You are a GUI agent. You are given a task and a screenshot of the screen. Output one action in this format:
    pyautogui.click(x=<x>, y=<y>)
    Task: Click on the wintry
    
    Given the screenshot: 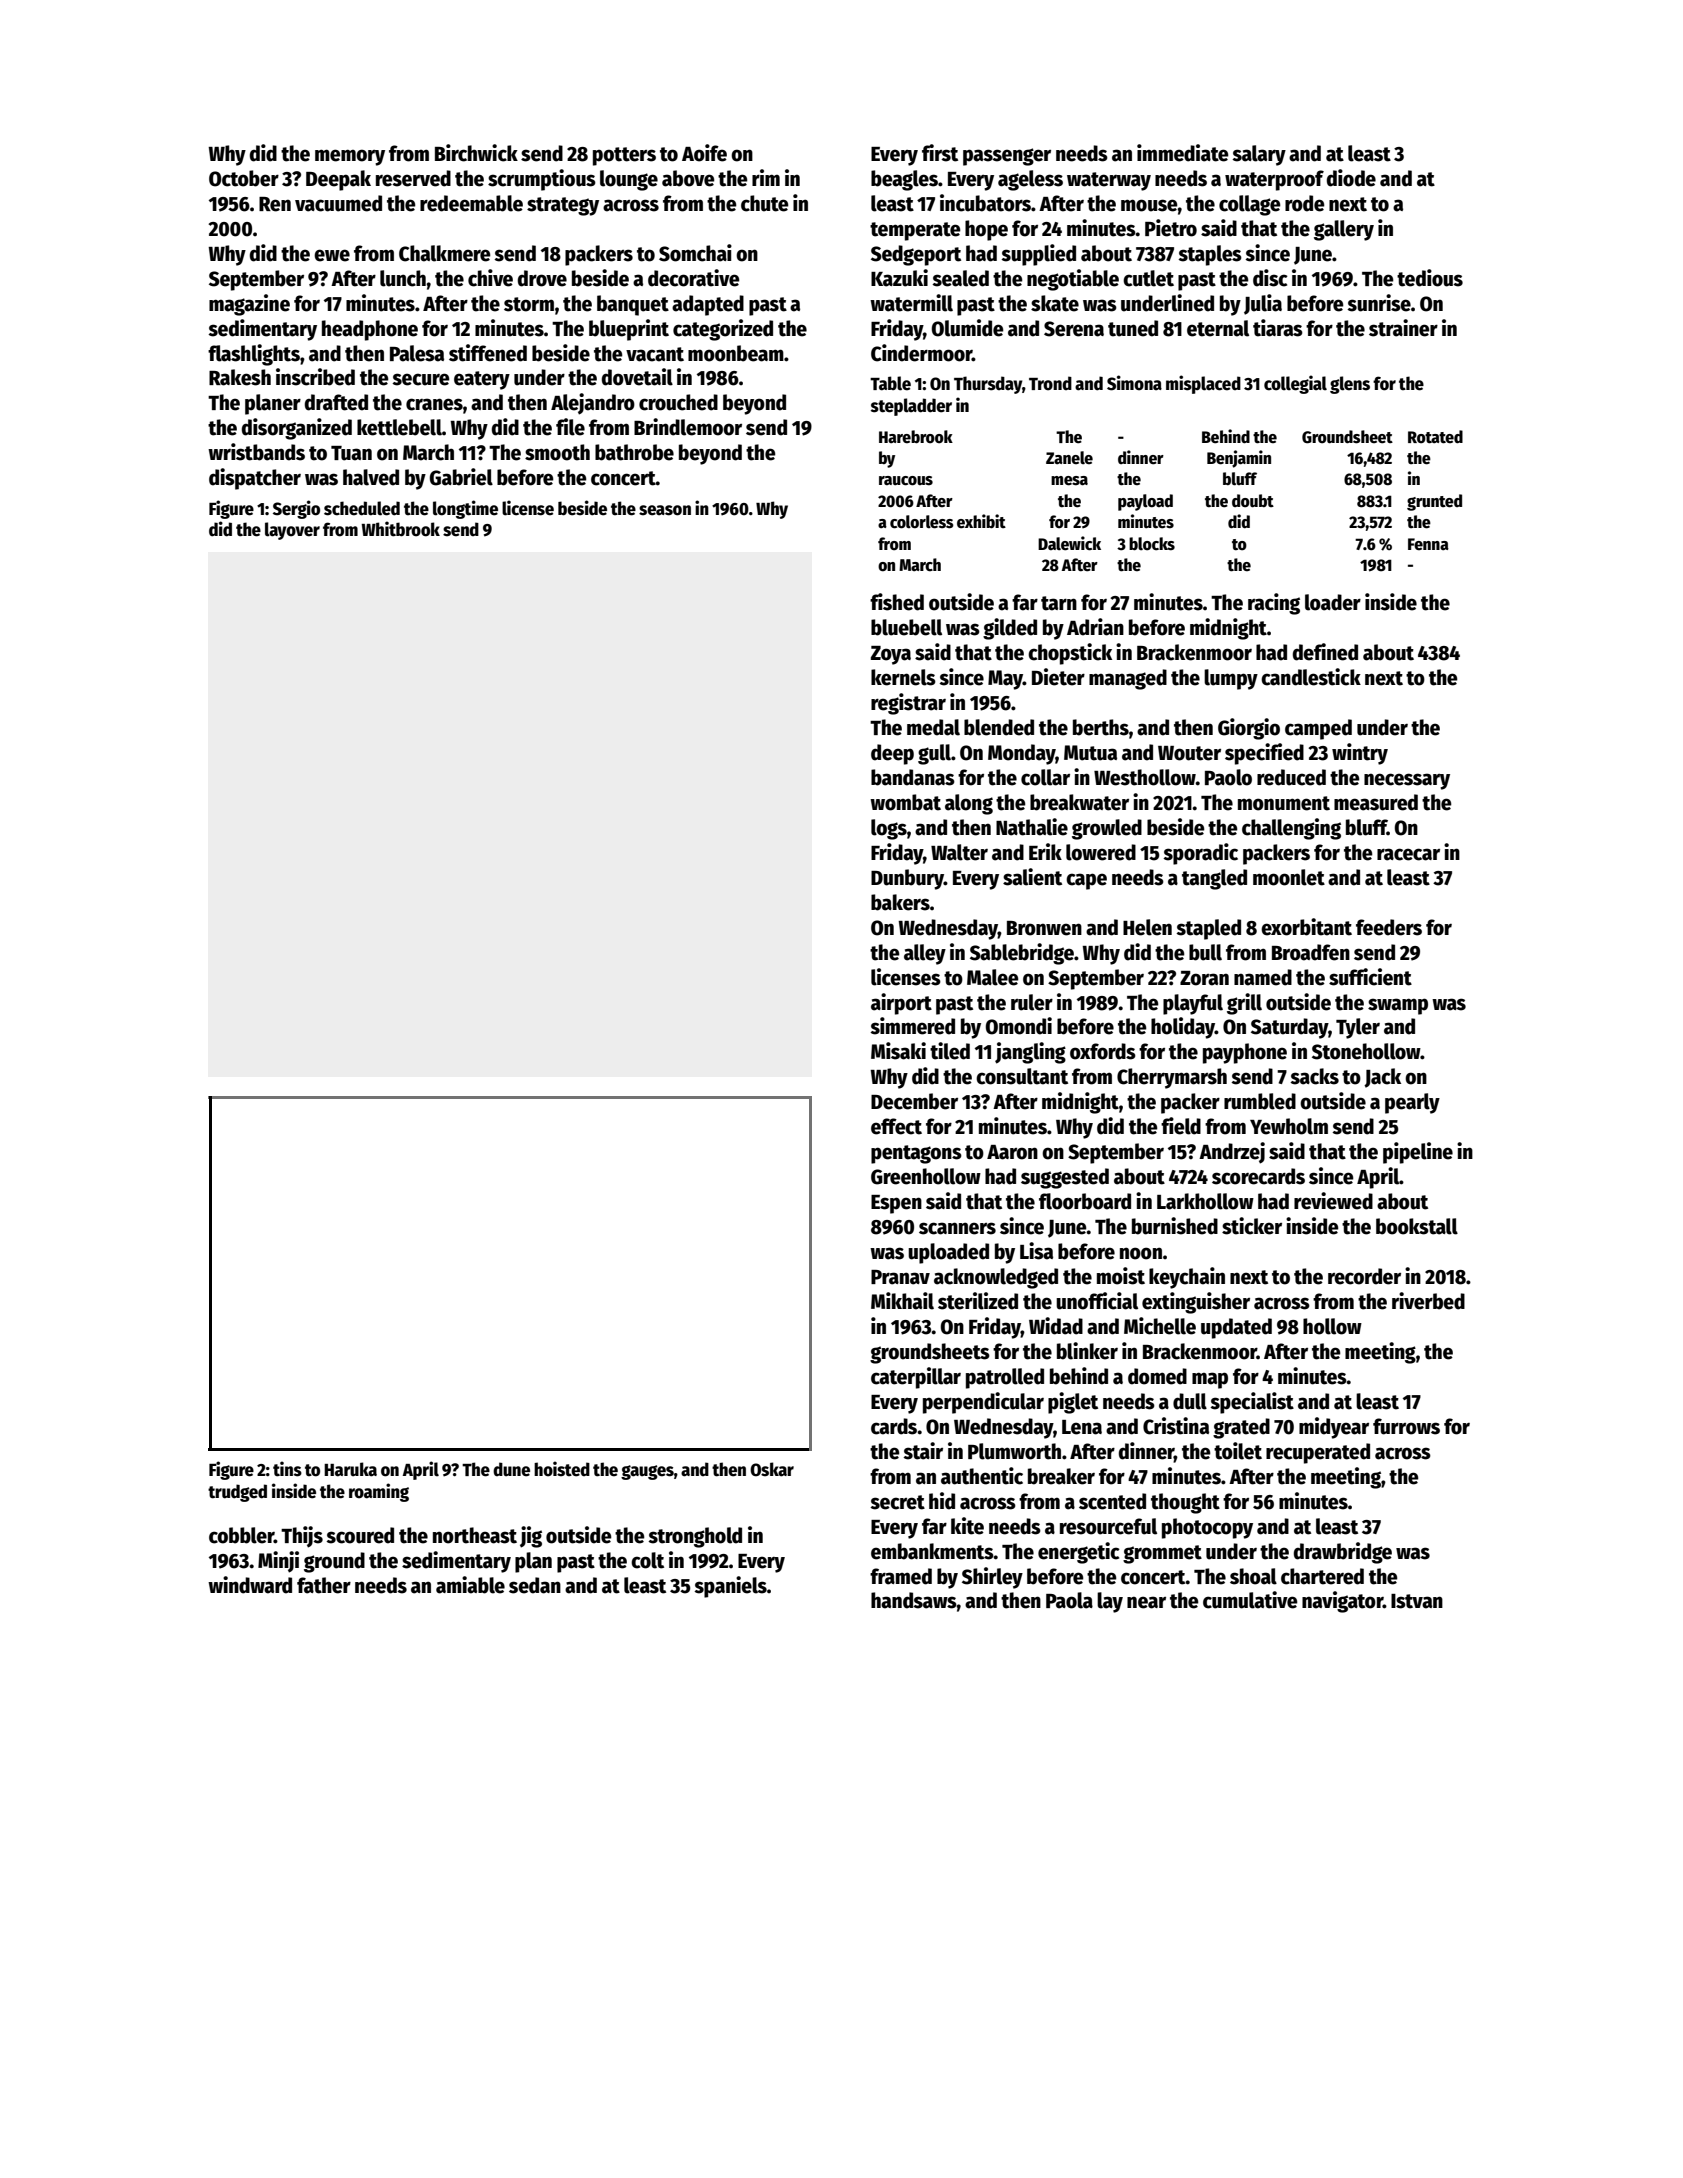 What is the action you would take?
    pyautogui.click(x=1360, y=754)
